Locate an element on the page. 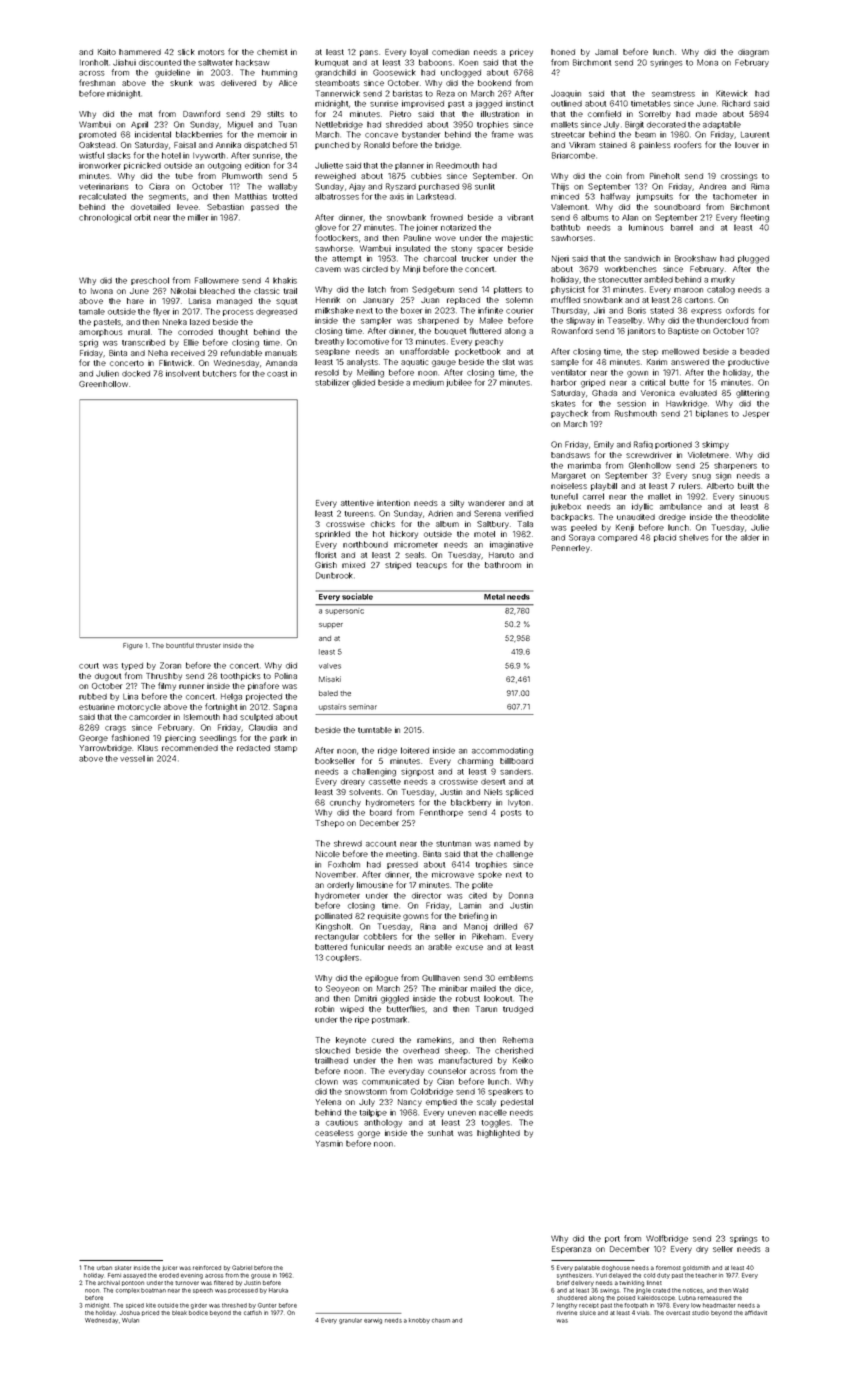 The height and width of the image is (1400, 849). Wulan is located at coordinates (130, 1320).
